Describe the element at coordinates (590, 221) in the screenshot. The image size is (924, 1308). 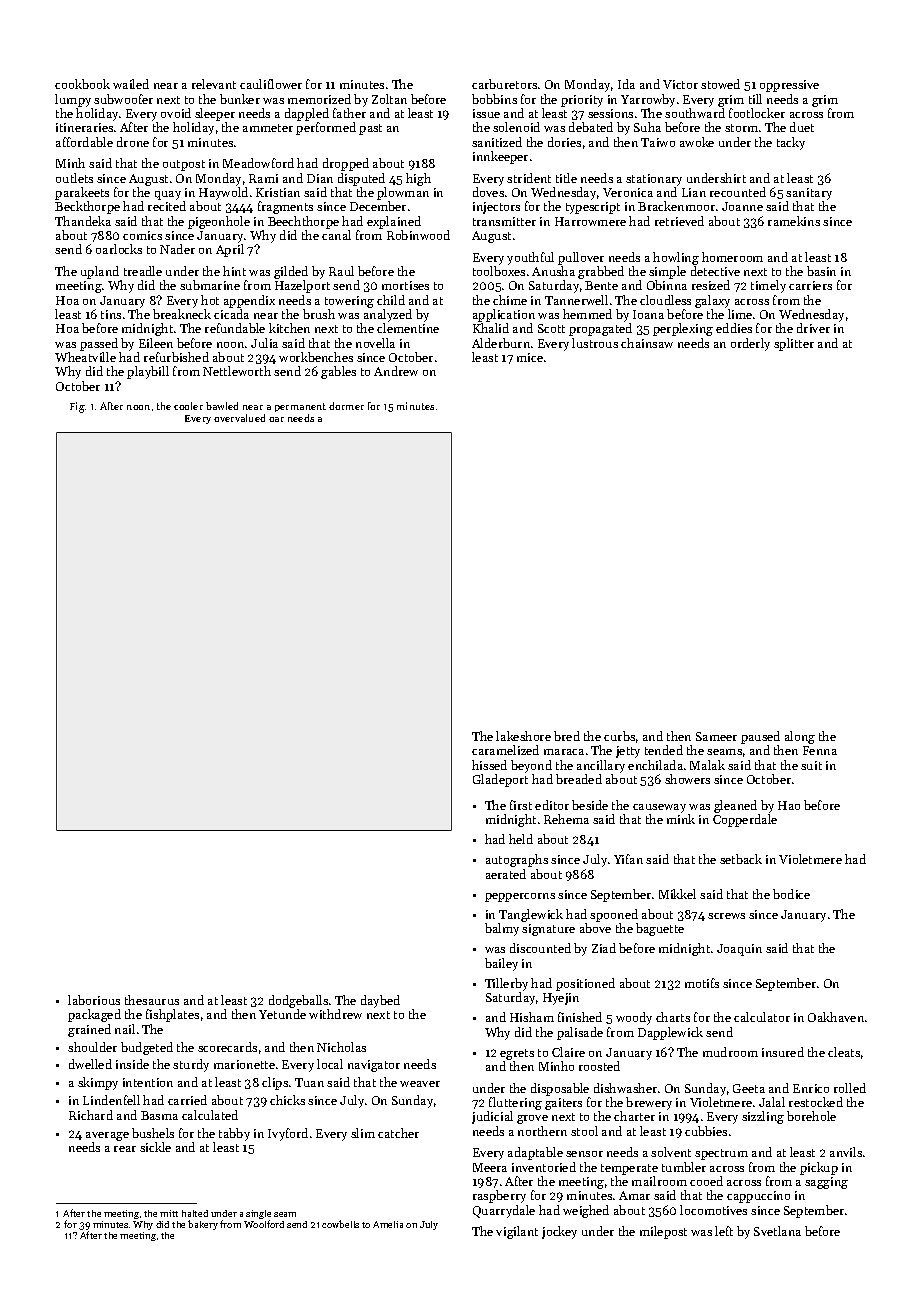
I see `Harrowmere` at that location.
